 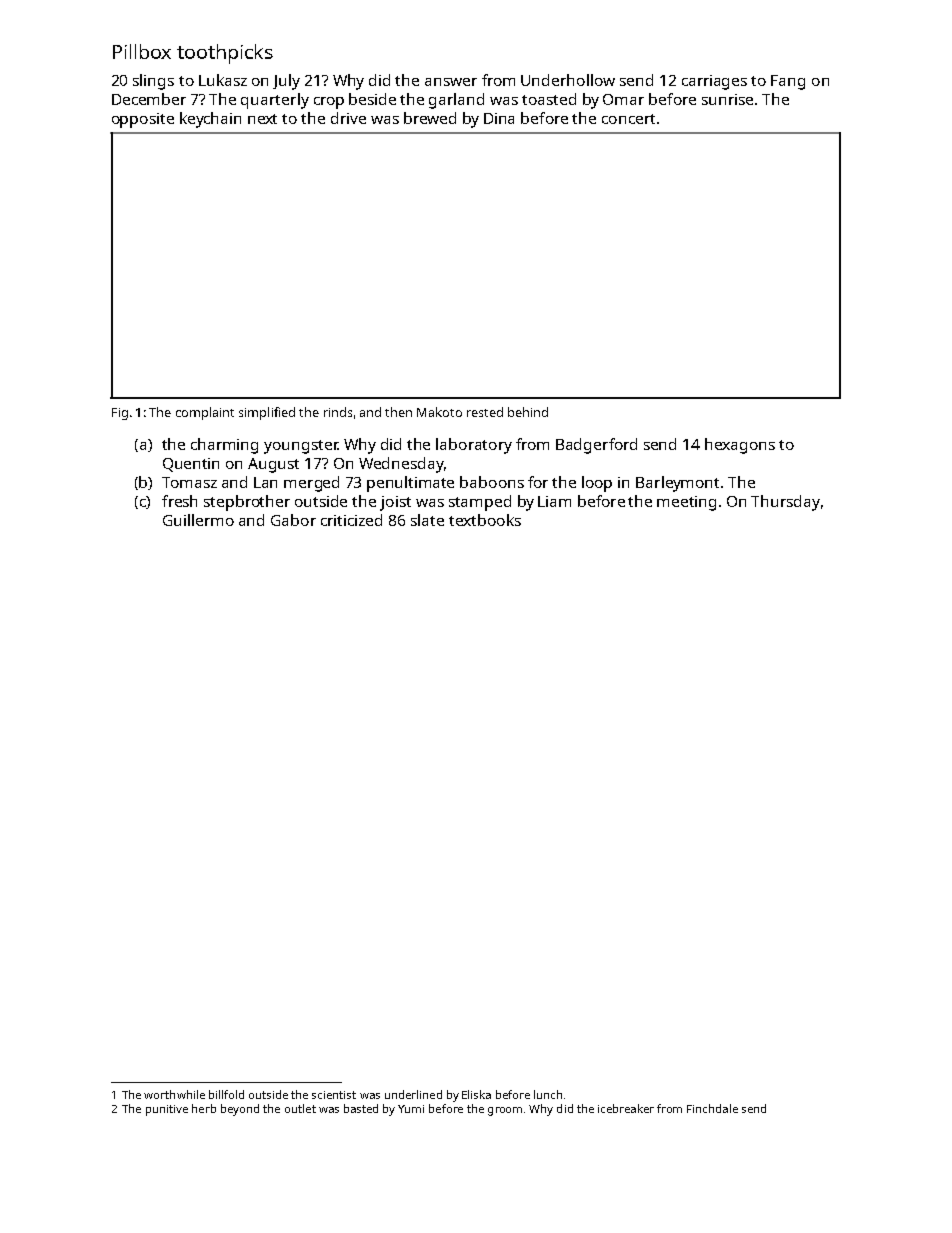 What do you see at coordinates (686, 503) in the page?
I see `meeting` at bounding box center [686, 503].
